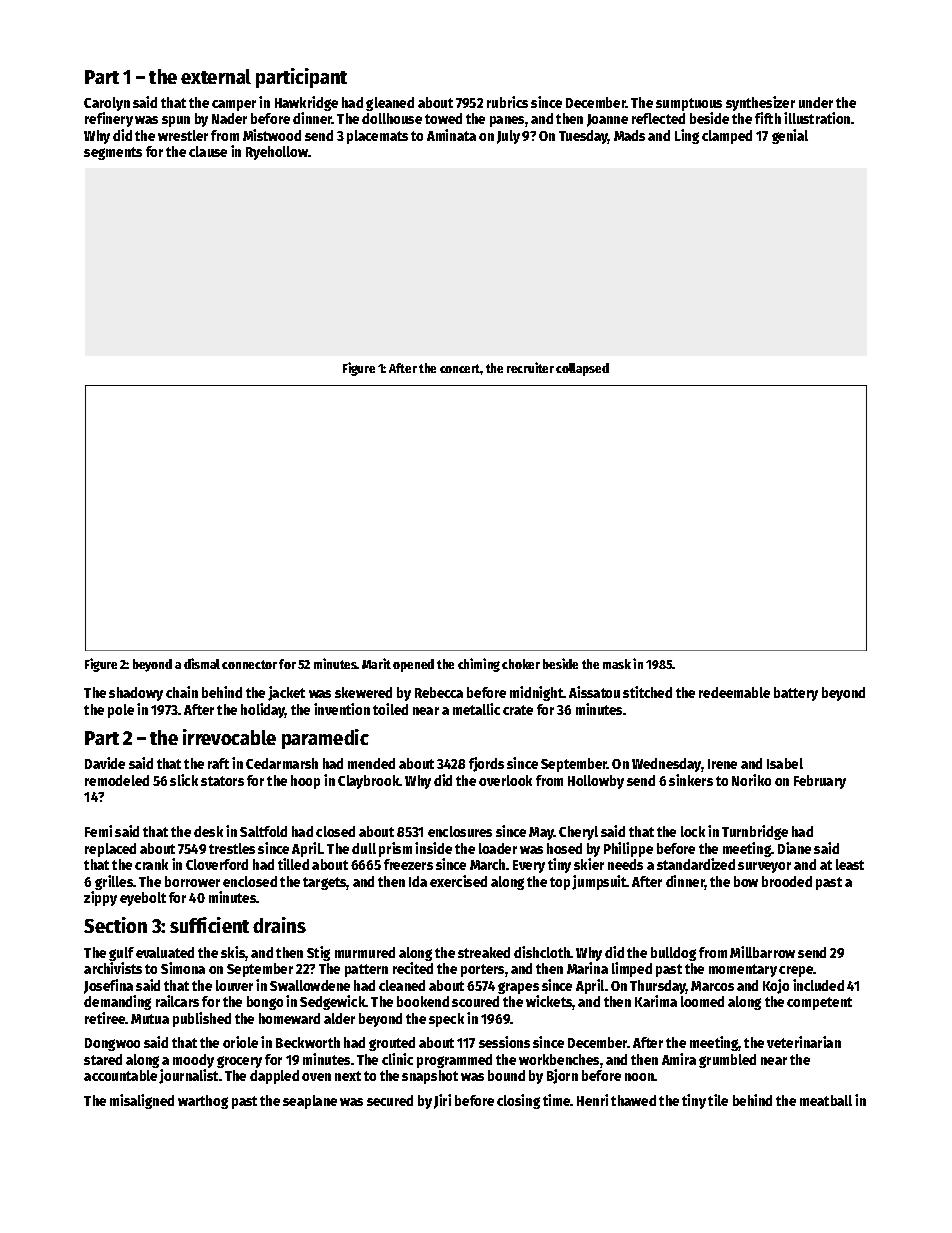  Describe the element at coordinates (583, 137) in the screenshot. I see `Tuesday` at that location.
